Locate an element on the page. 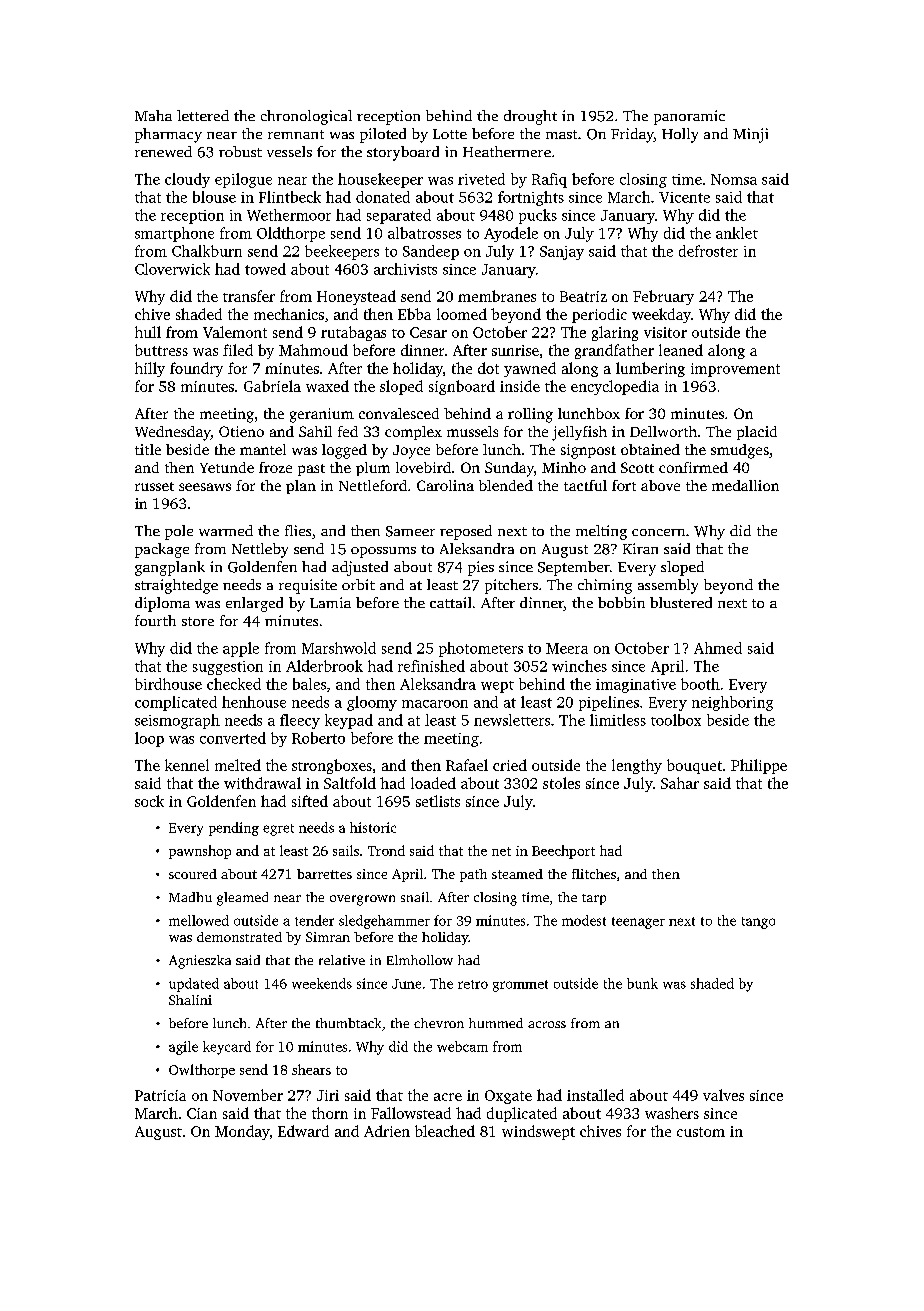 The width and height of the image is (924, 1311). defroster is located at coordinates (708, 251).
